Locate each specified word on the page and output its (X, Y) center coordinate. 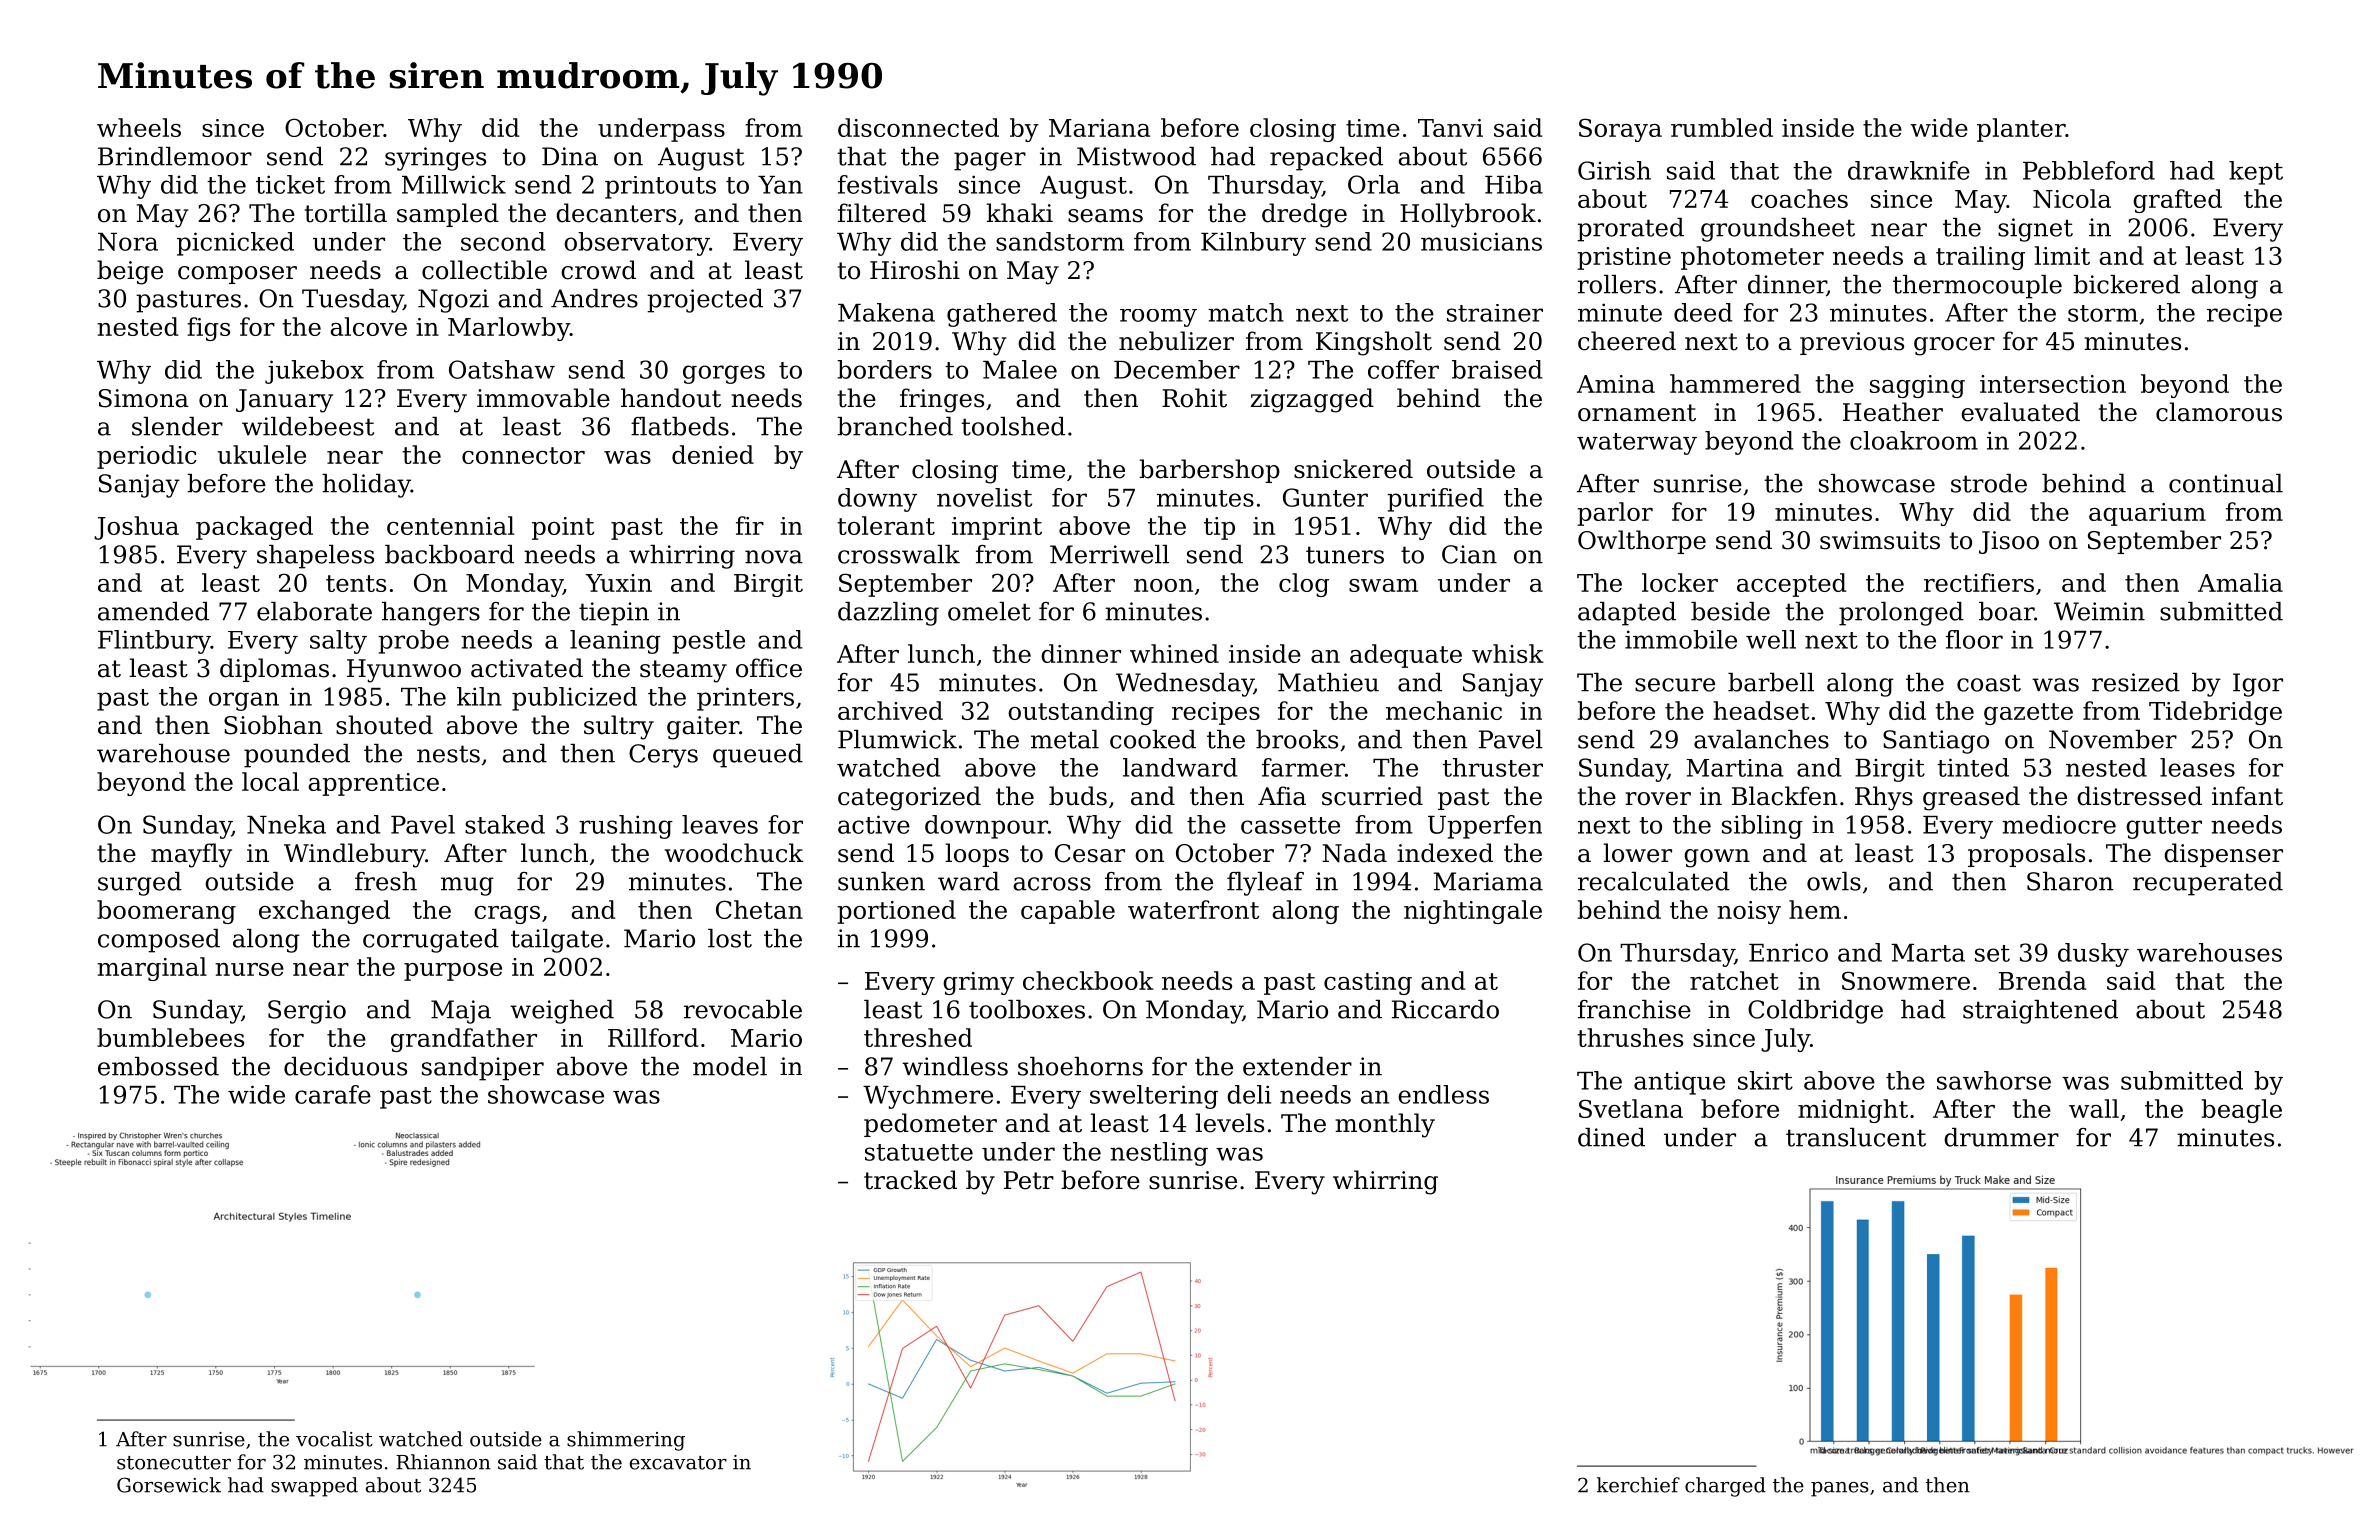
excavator (678, 1463)
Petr (1029, 1180)
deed (1703, 312)
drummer (2001, 1137)
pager (990, 161)
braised (1497, 369)
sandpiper (483, 1069)
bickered (2126, 284)
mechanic (1444, 710)
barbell (1771, 682)
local (270, 781)
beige (130, 272)
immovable (543, 398)
